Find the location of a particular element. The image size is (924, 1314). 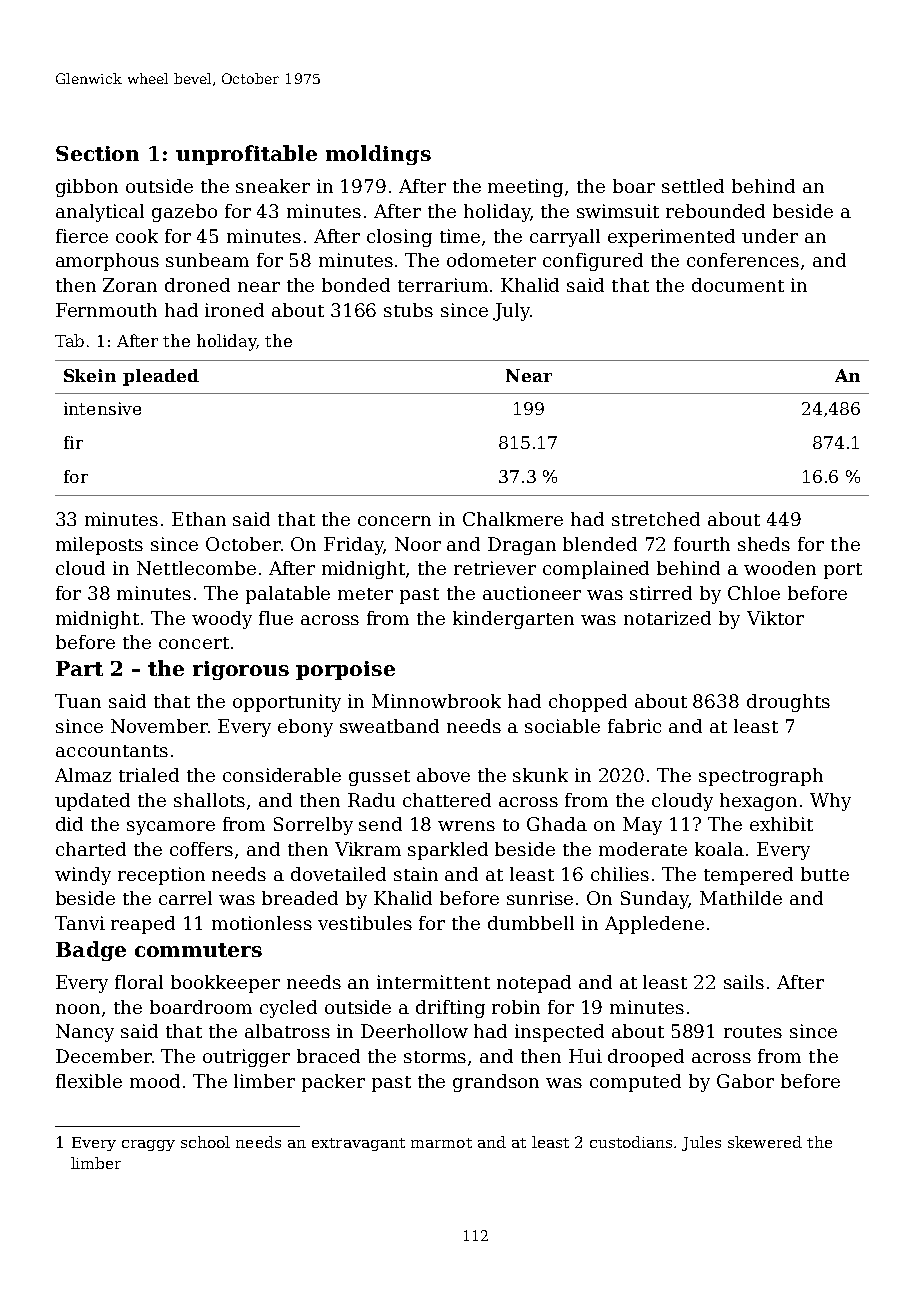

routes is located at coordinates (753, 1032).
